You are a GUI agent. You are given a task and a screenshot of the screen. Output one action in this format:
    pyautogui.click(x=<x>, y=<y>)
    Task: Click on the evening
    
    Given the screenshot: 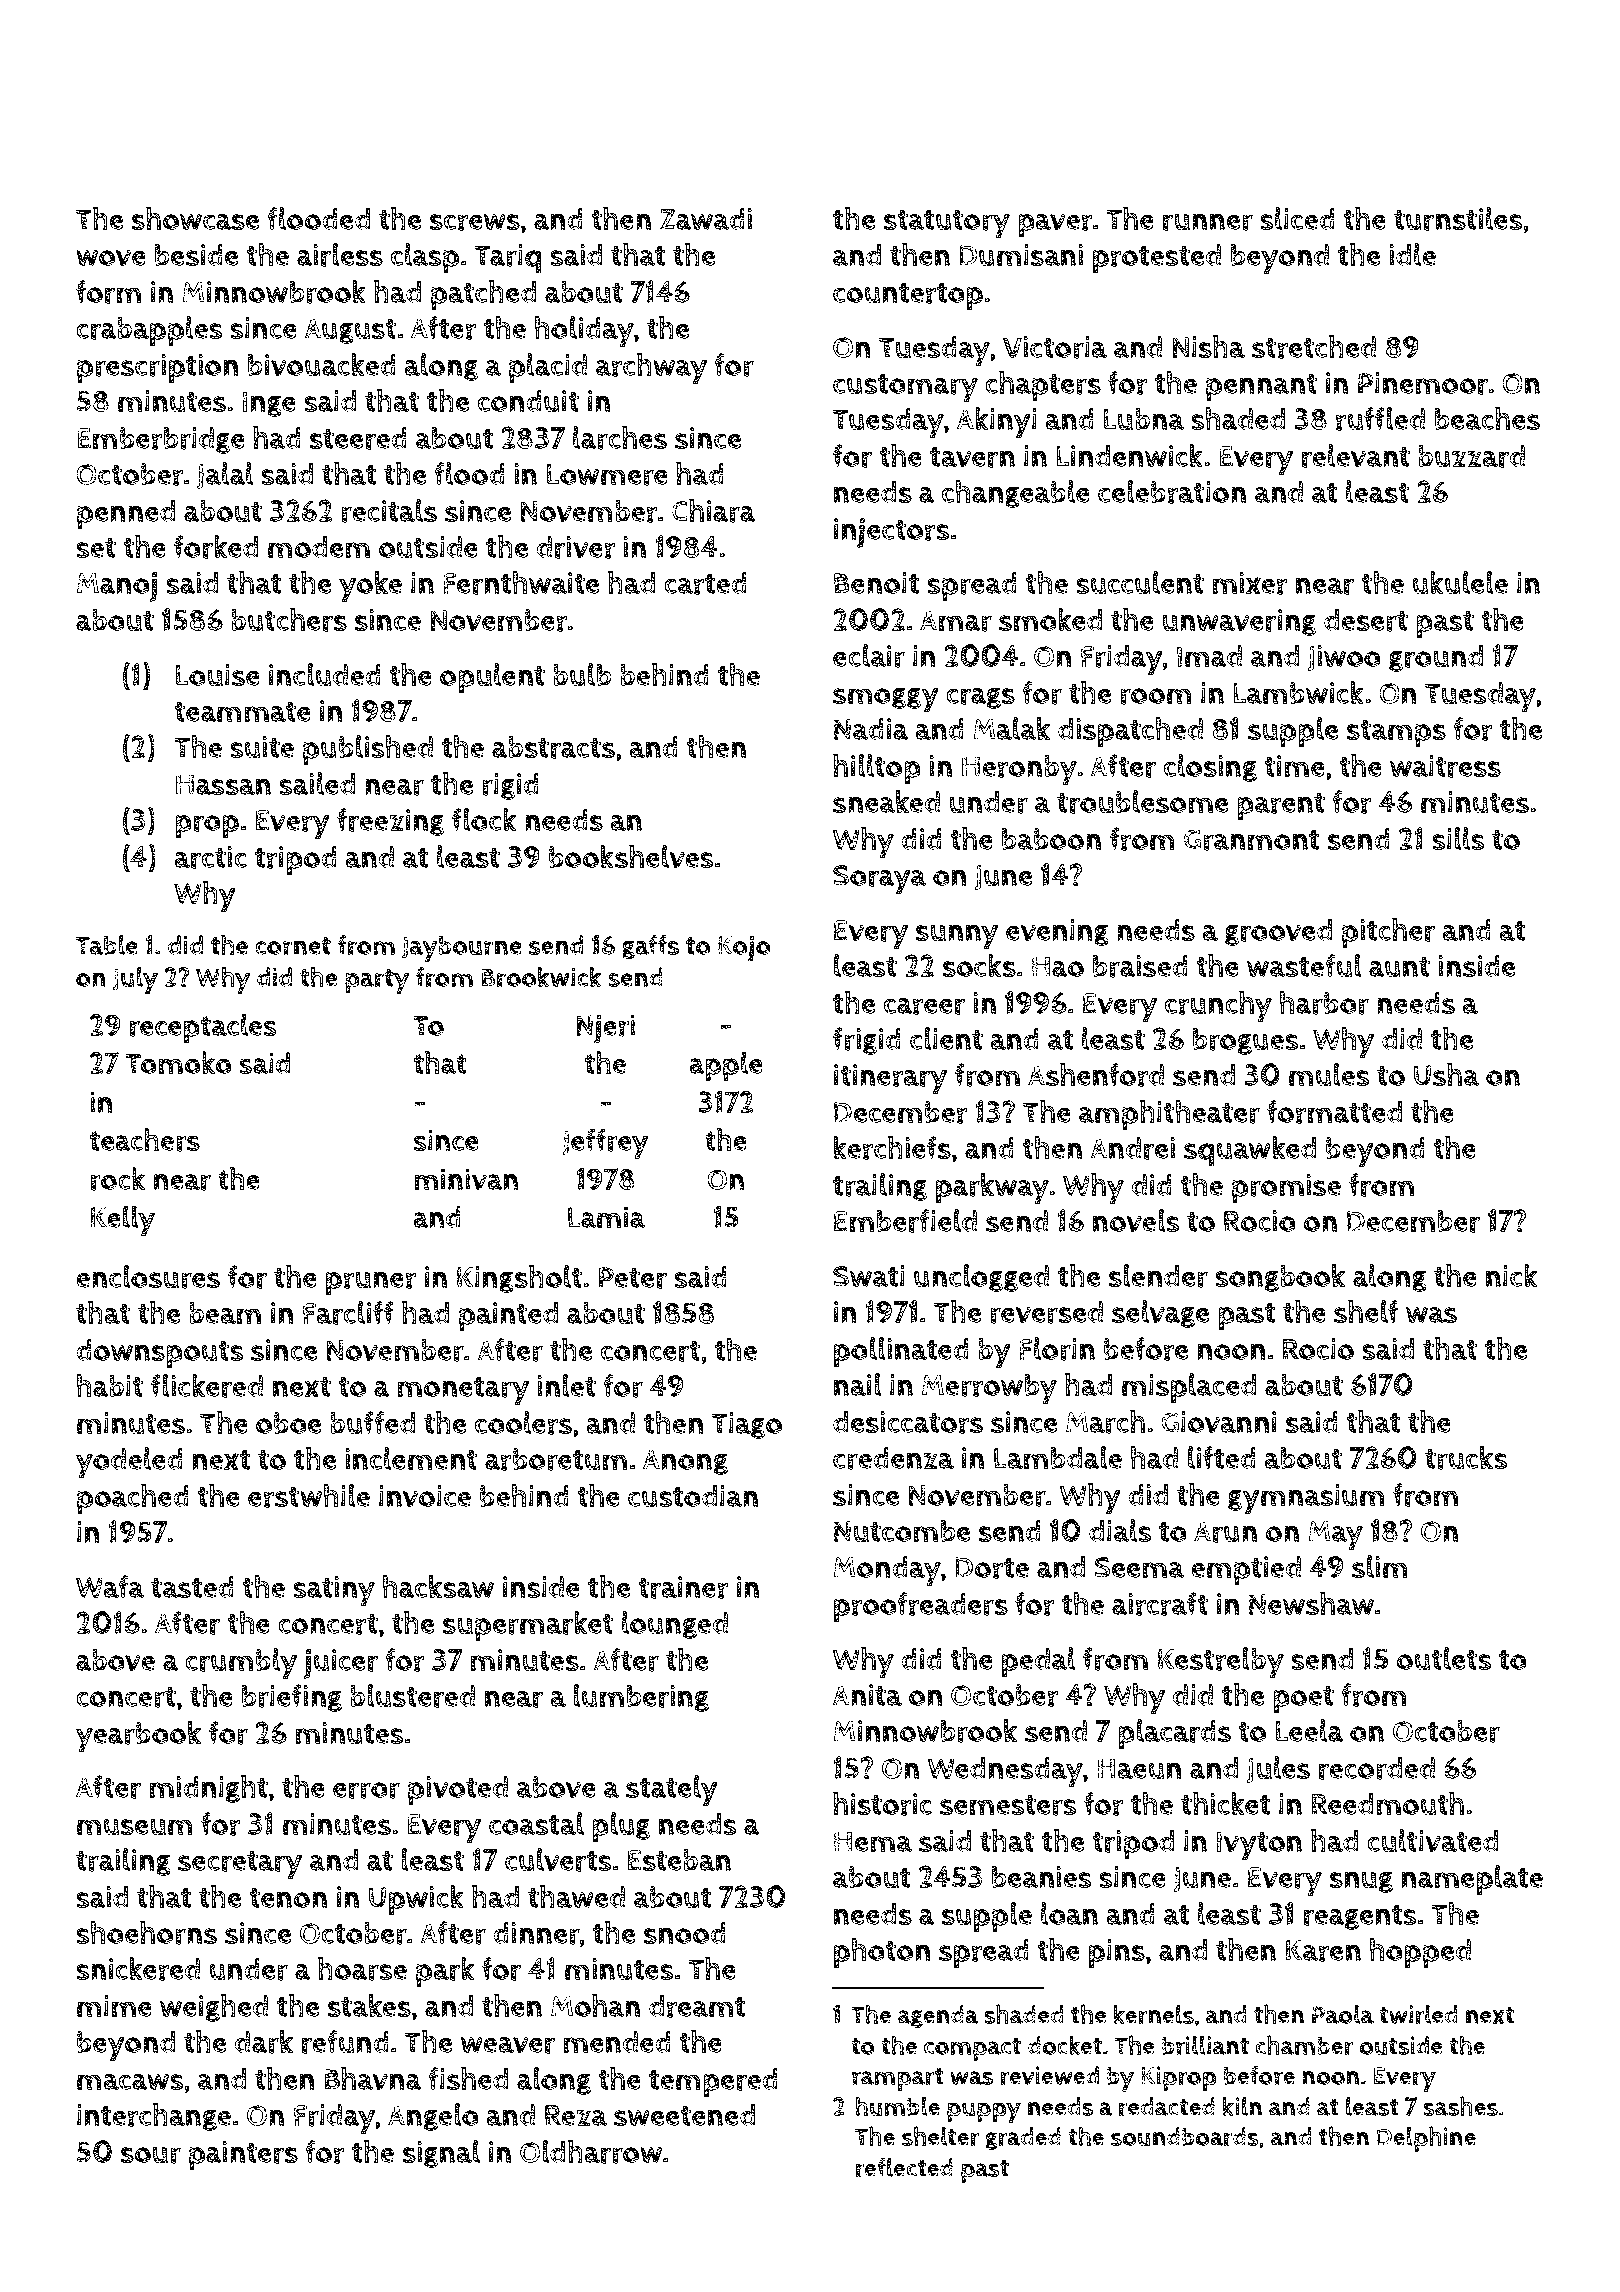 What is the action you would take?
    pyautogui.click(x=1057, y=932)
